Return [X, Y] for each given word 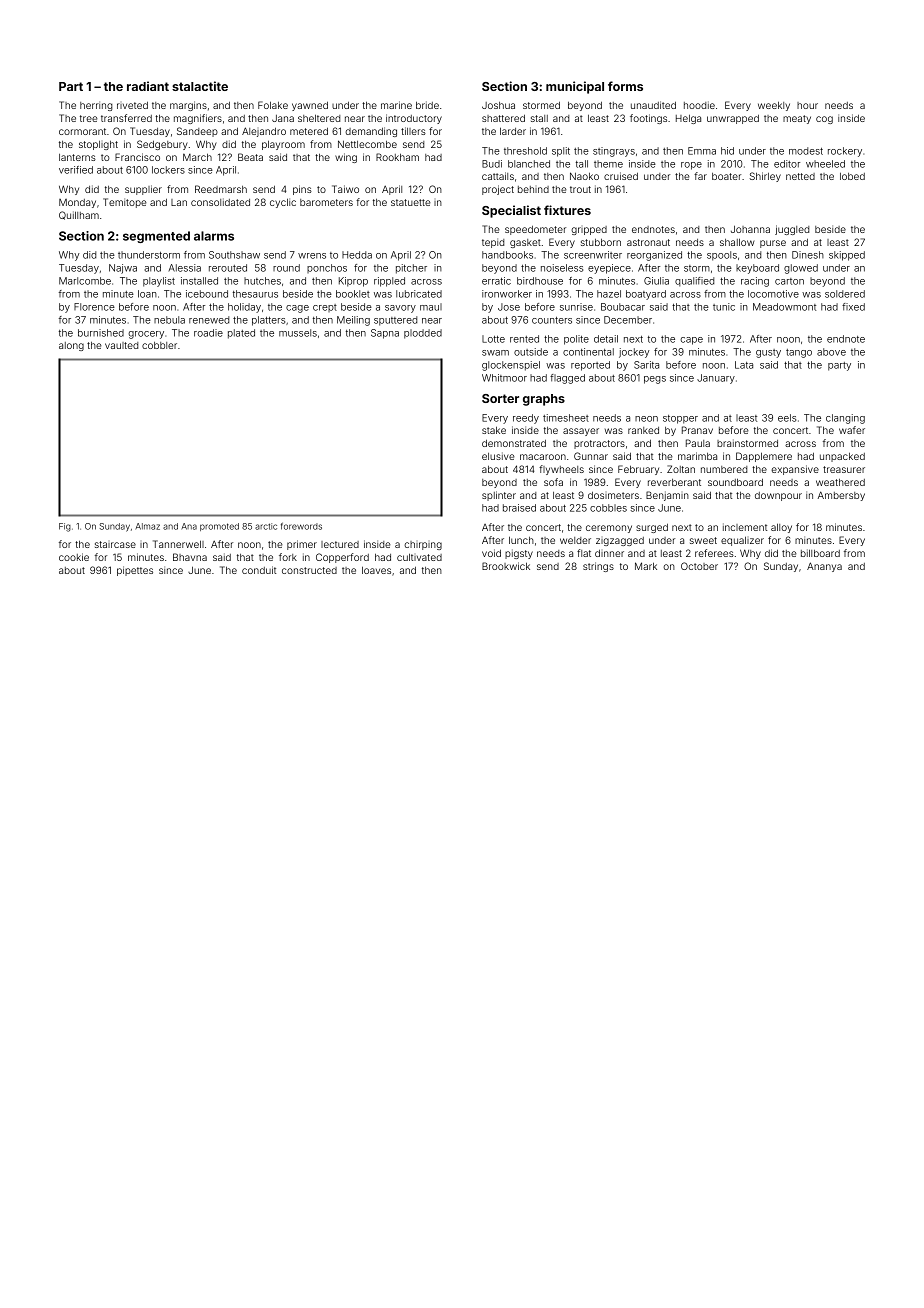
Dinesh [808, 255]
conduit [259, 570]
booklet [353, 294]
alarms [214, 236]
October [699, 566]
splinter [499, 496]
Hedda [357, 255]
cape [691, 341]
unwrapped [733, 119]
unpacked [842, 457]
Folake [273, 105]
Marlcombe [85, 281]
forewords [301, 526]
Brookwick [506, 566]
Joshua [498, 105]
